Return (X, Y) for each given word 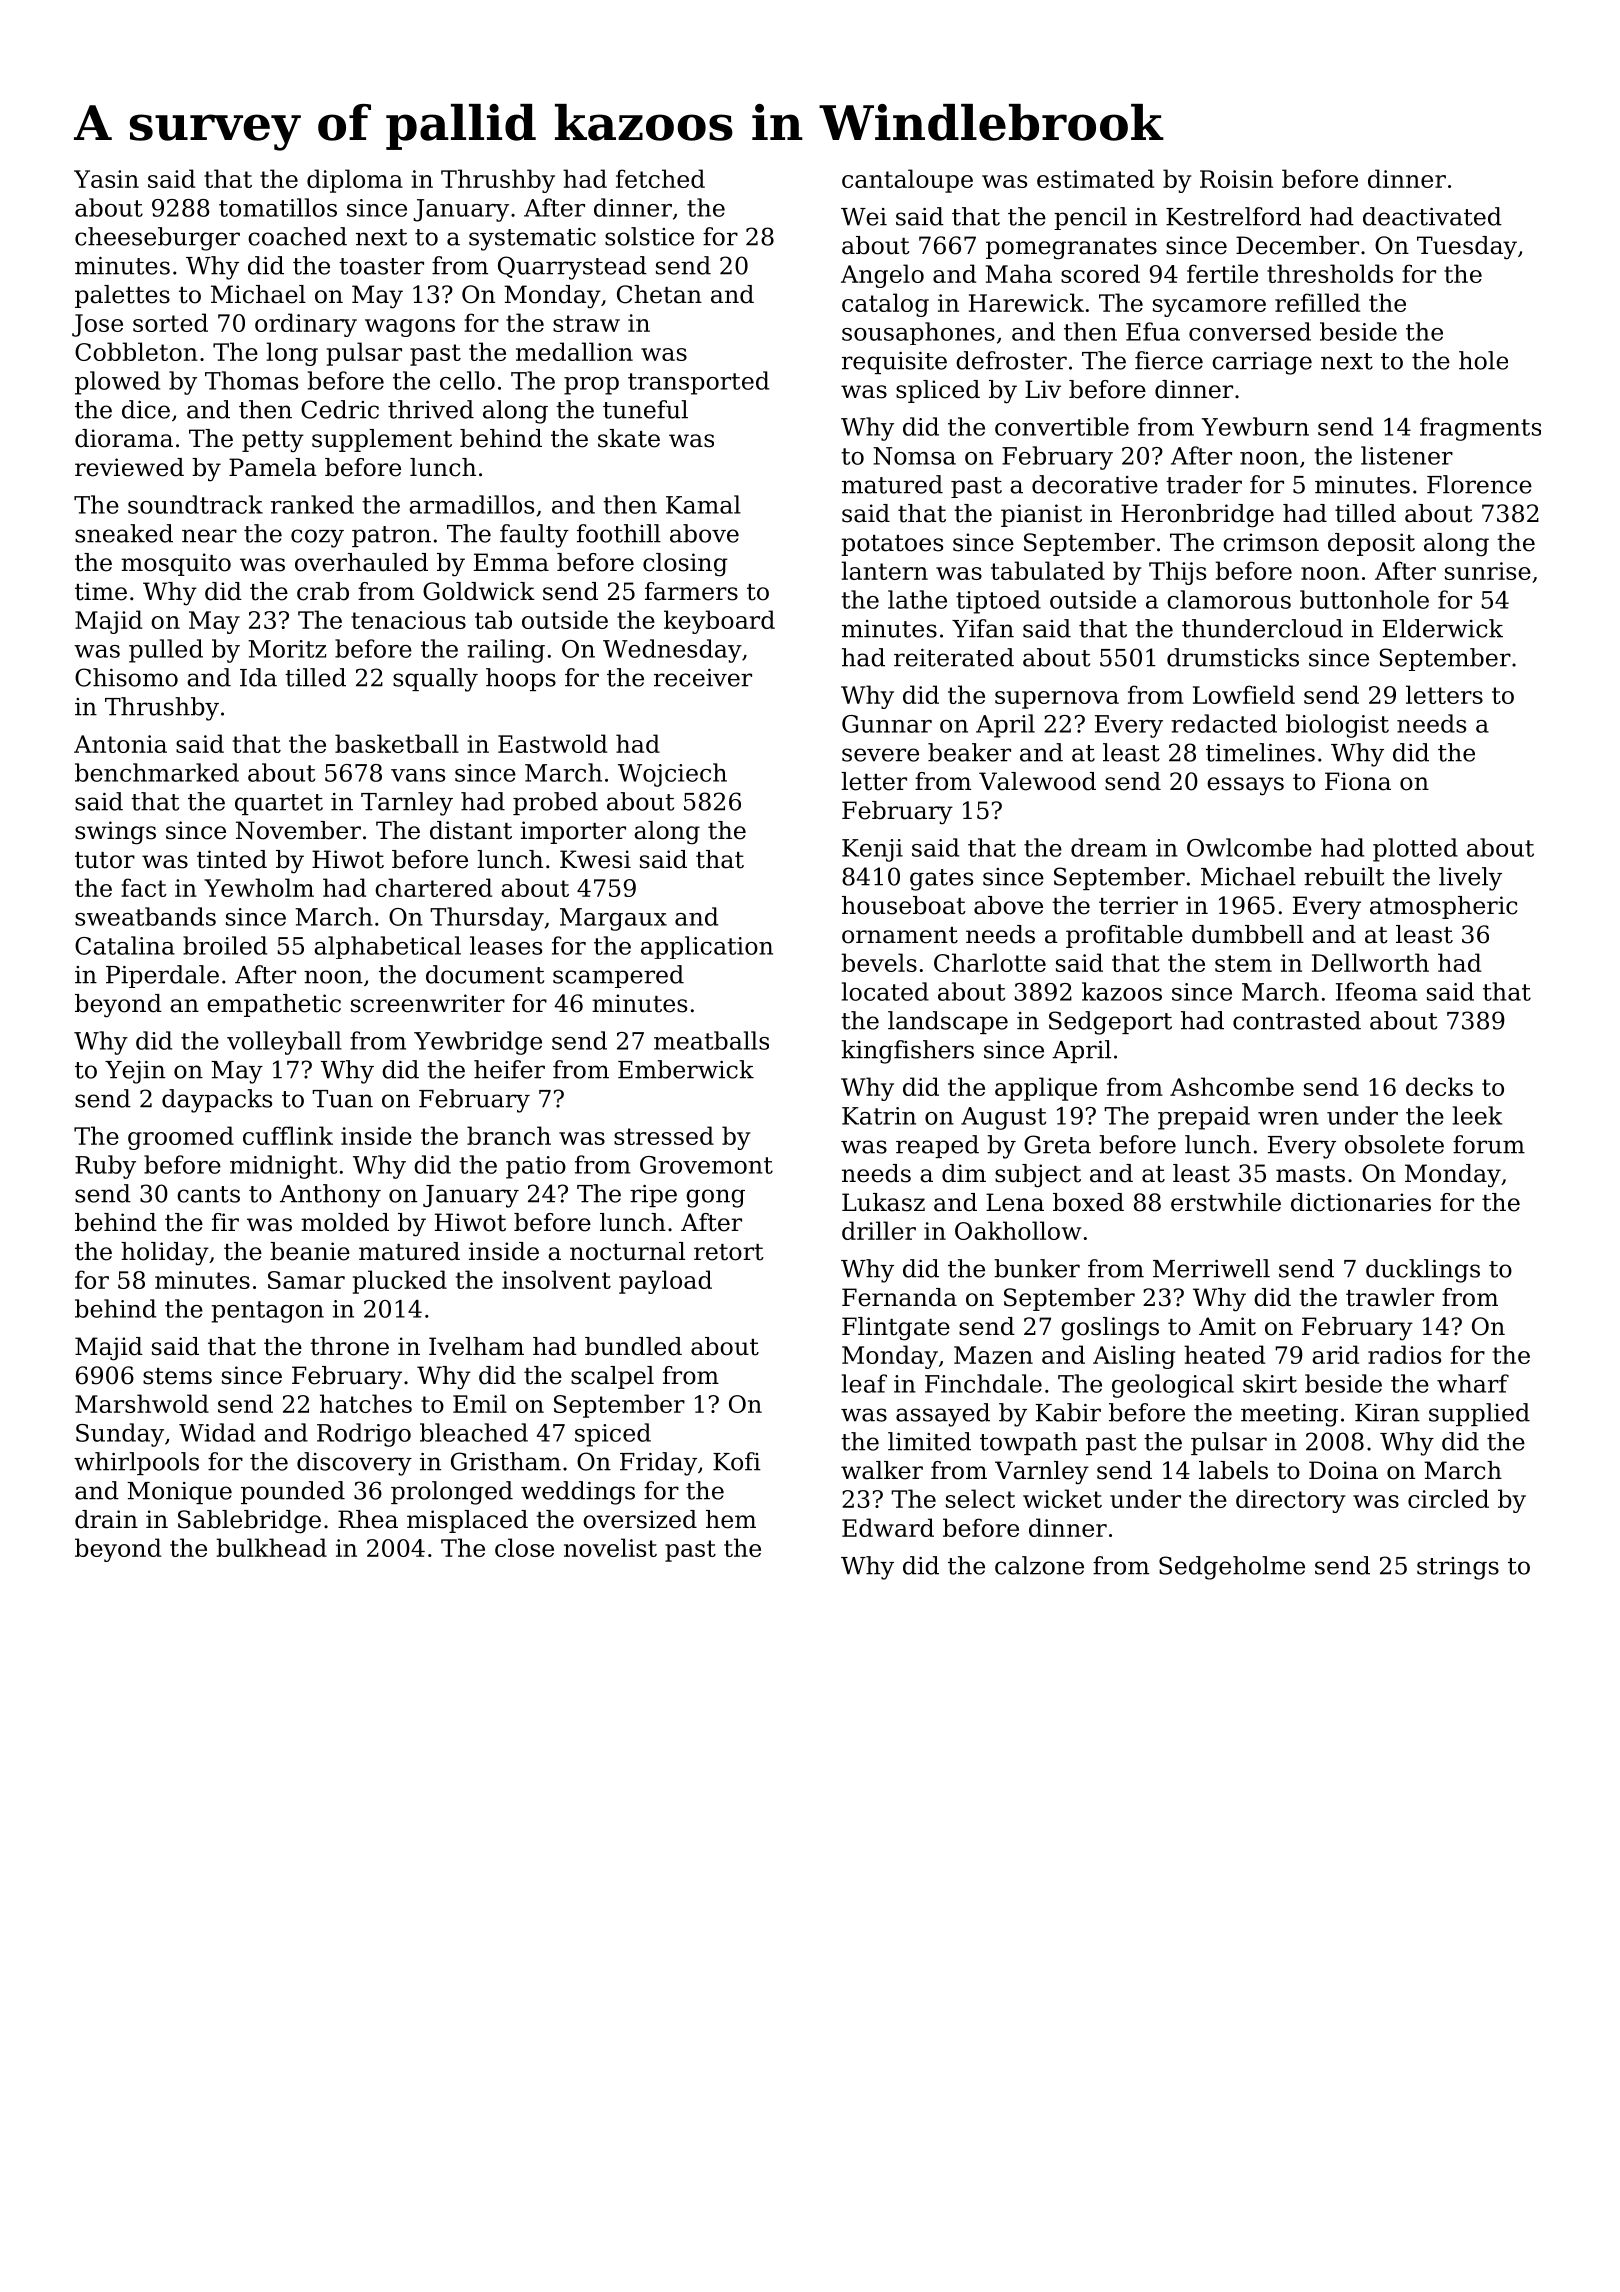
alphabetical (387, 947)
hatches (366, 1403)
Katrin (879, 1116)
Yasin (106, 179)
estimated (1095, 178)
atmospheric (1444, 907)
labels (1233, 1470)
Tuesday (1467, 248)
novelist (610, 1547)
